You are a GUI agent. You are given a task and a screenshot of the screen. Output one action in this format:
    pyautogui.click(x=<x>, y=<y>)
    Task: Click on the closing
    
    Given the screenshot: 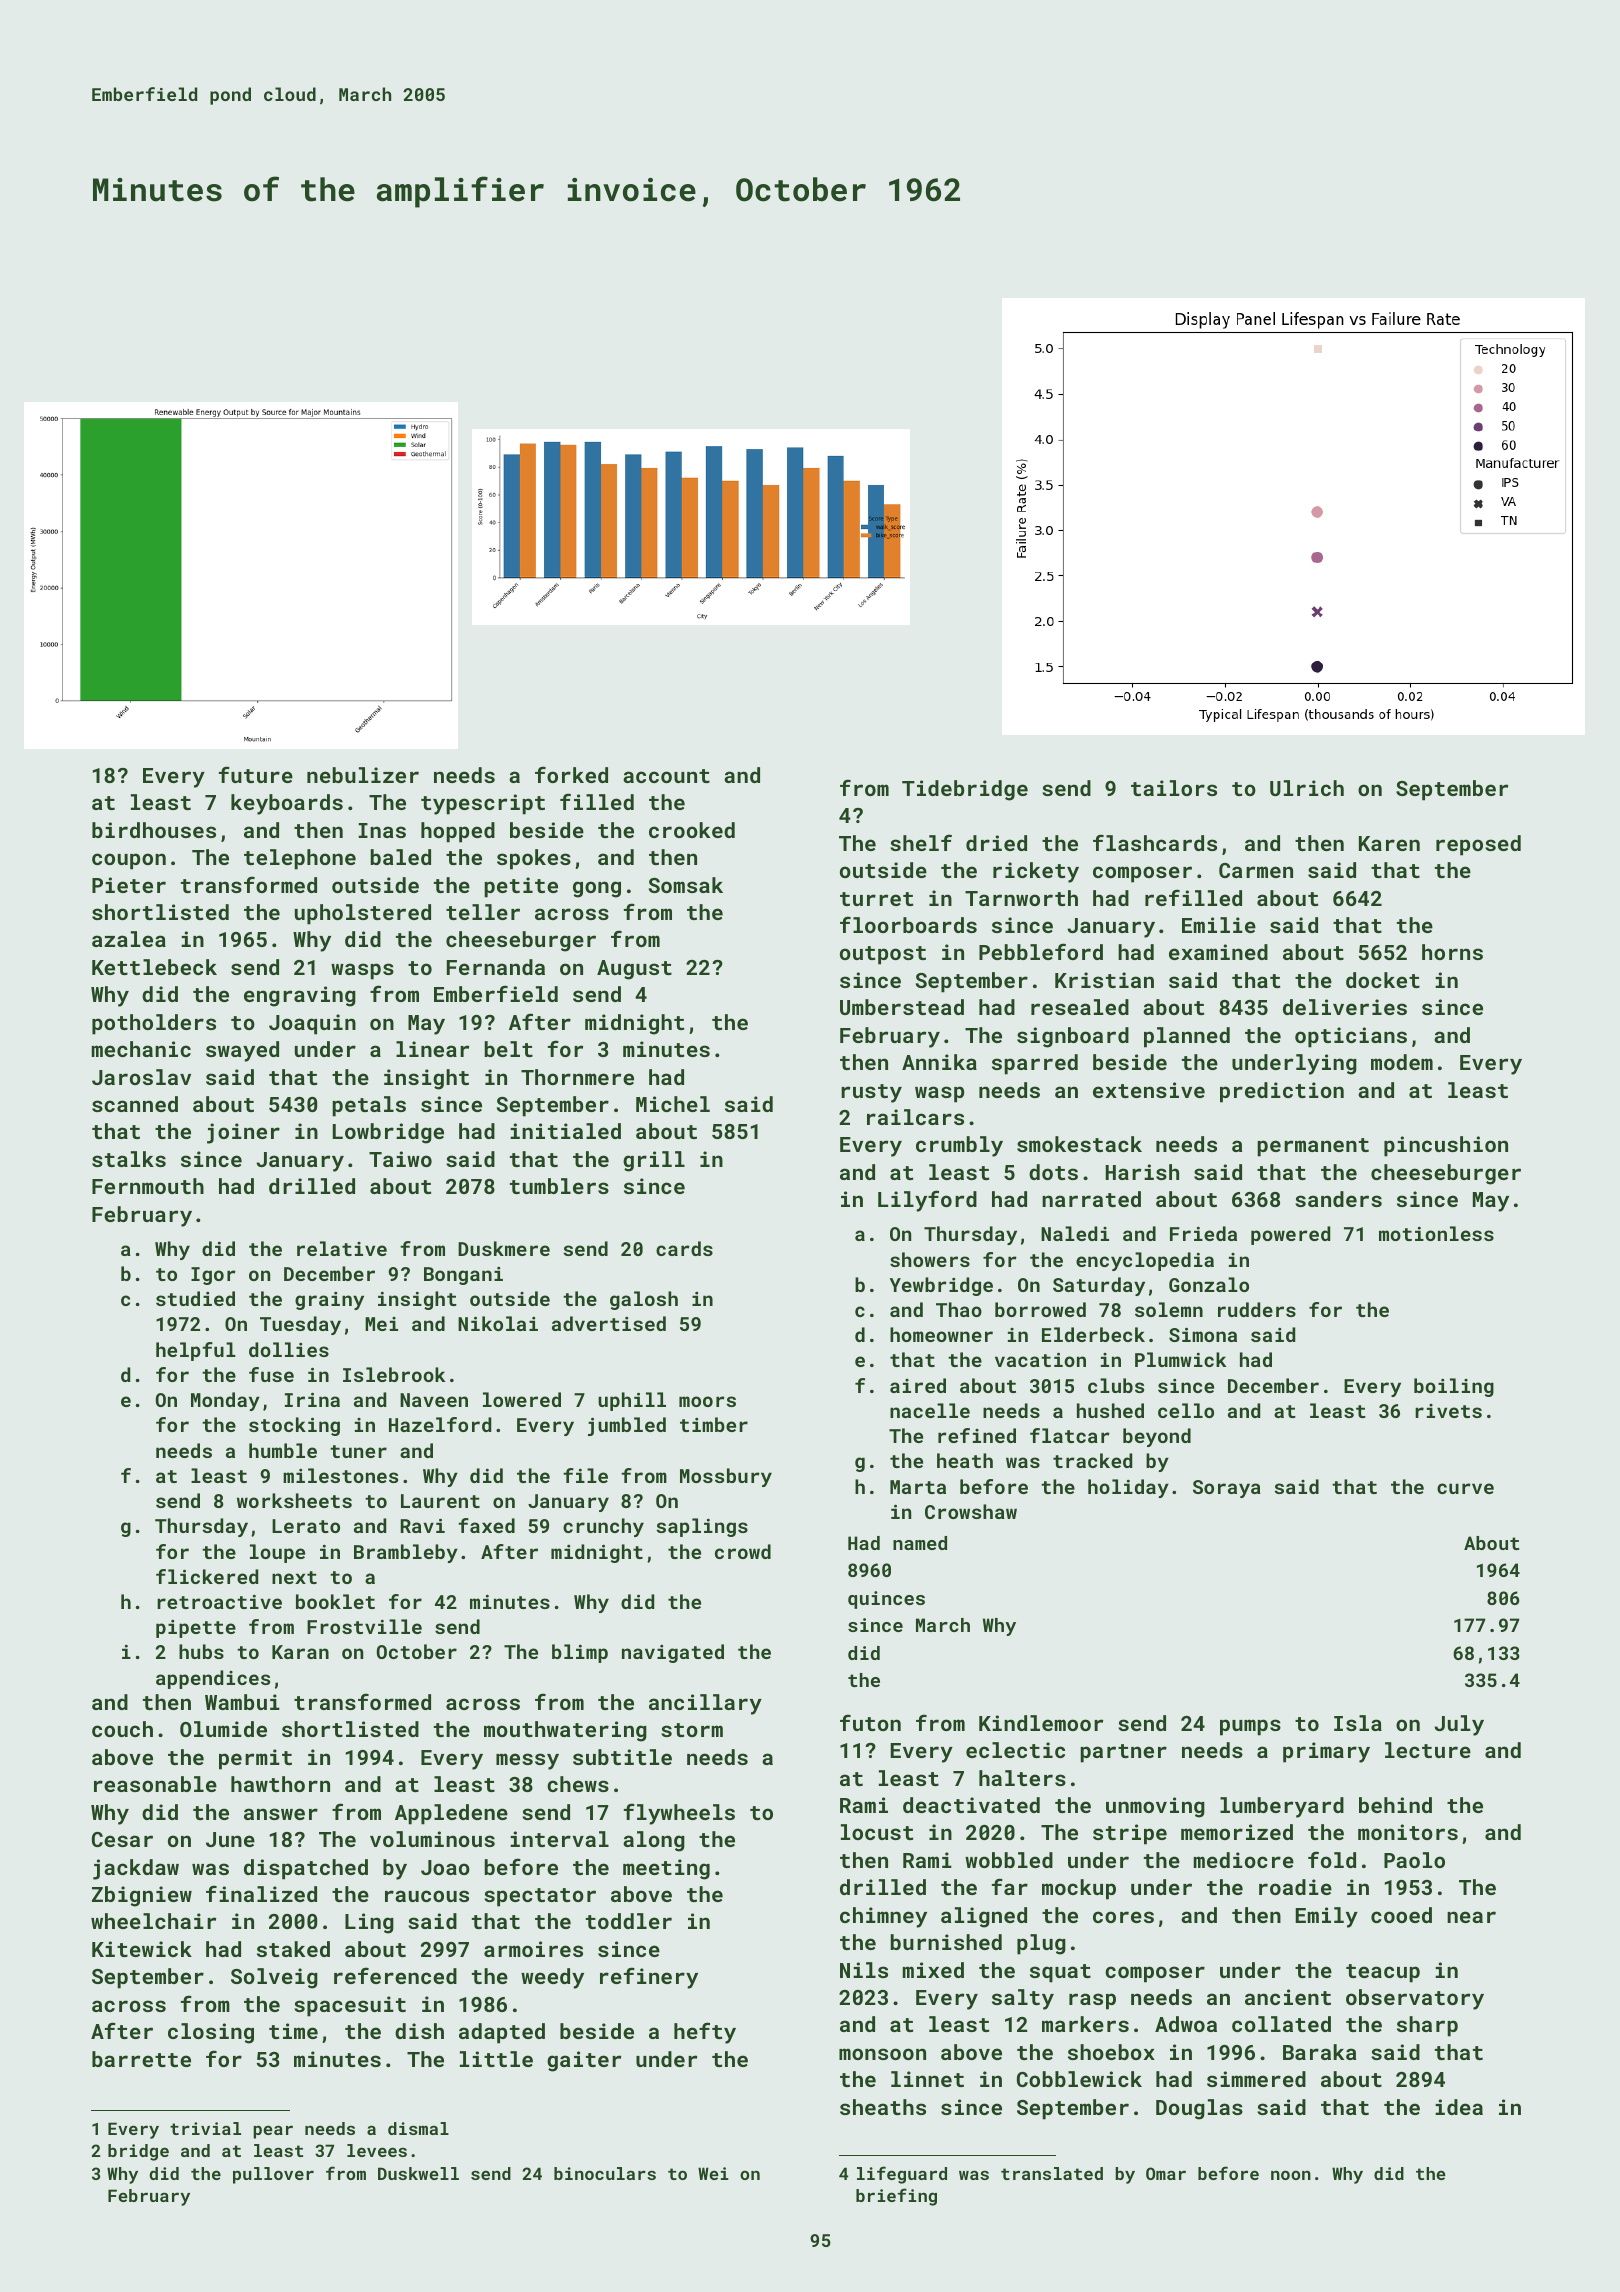 What is the action you would take?
    pyautogui.click(x=211, y=2033)
